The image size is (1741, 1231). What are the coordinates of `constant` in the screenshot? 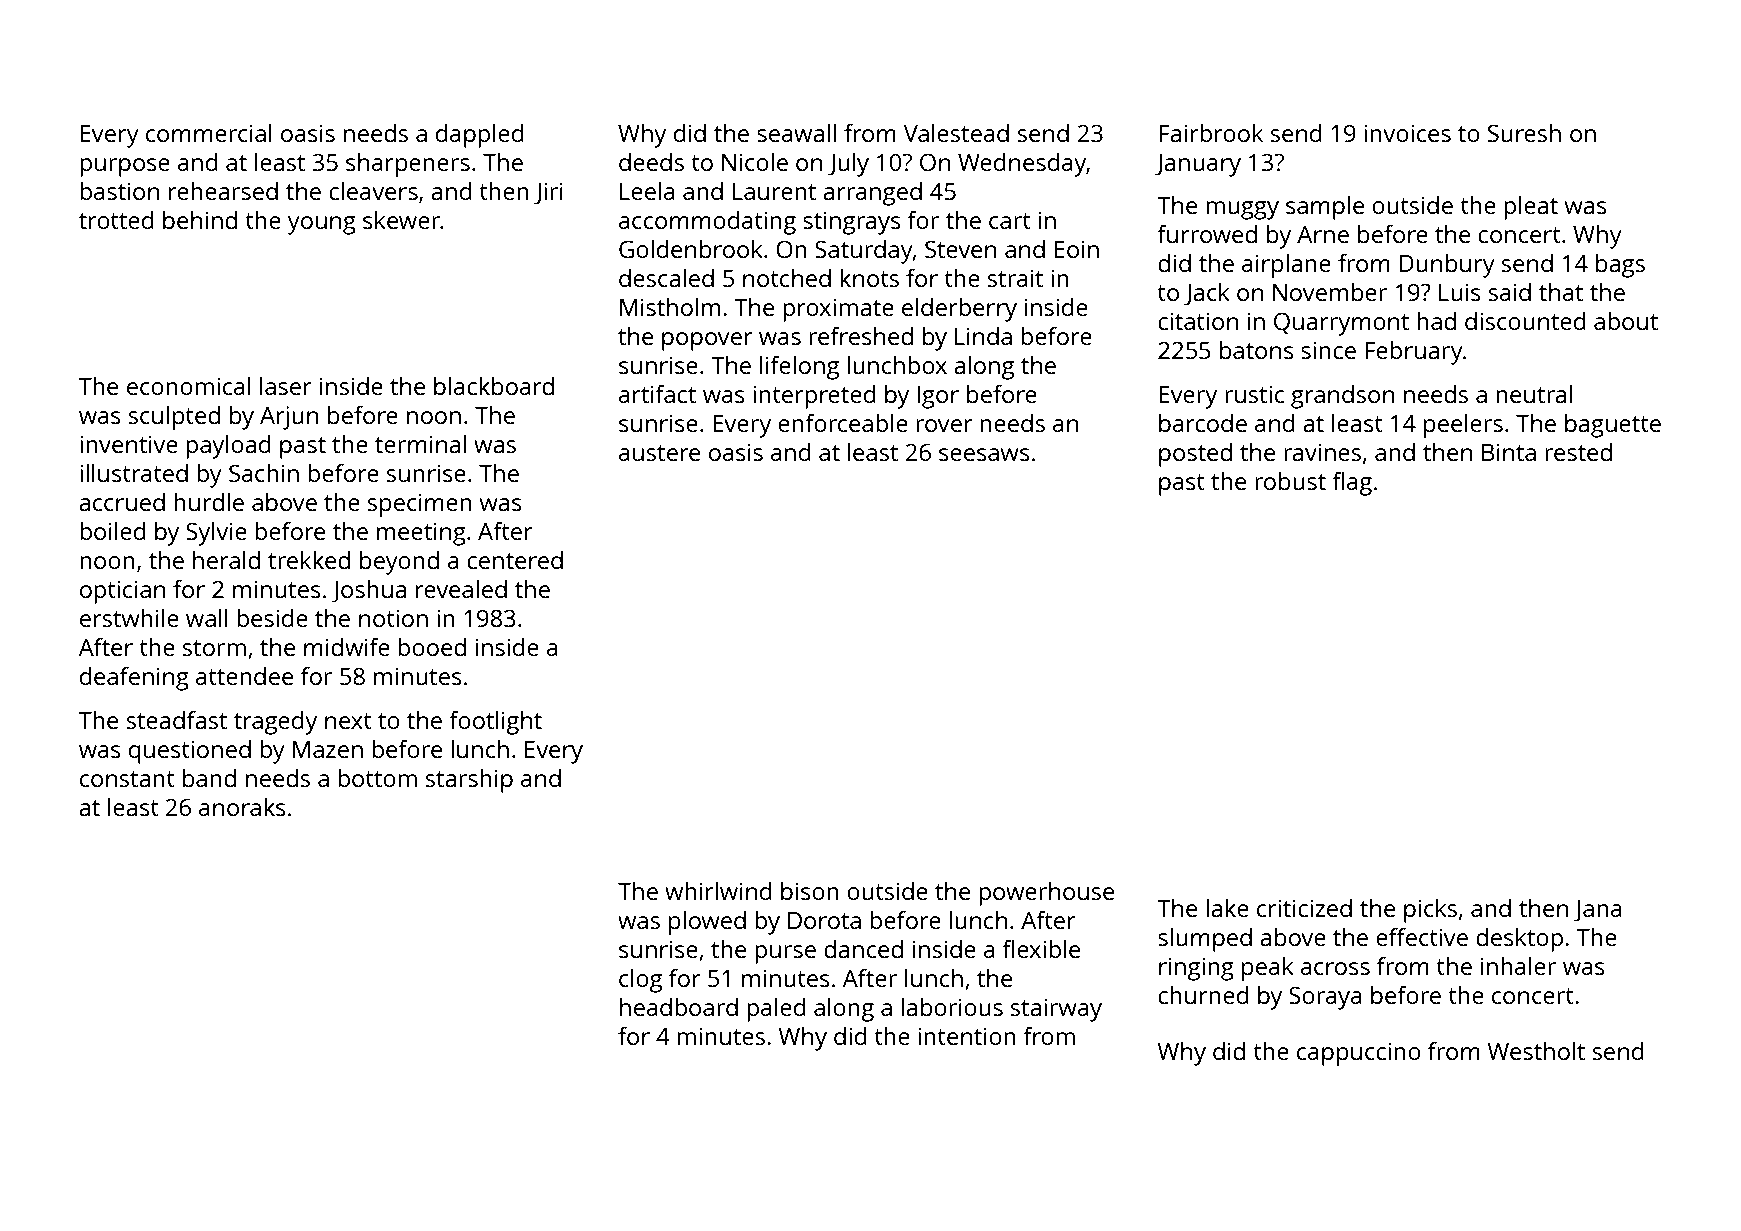 It's located at (127, 779).
